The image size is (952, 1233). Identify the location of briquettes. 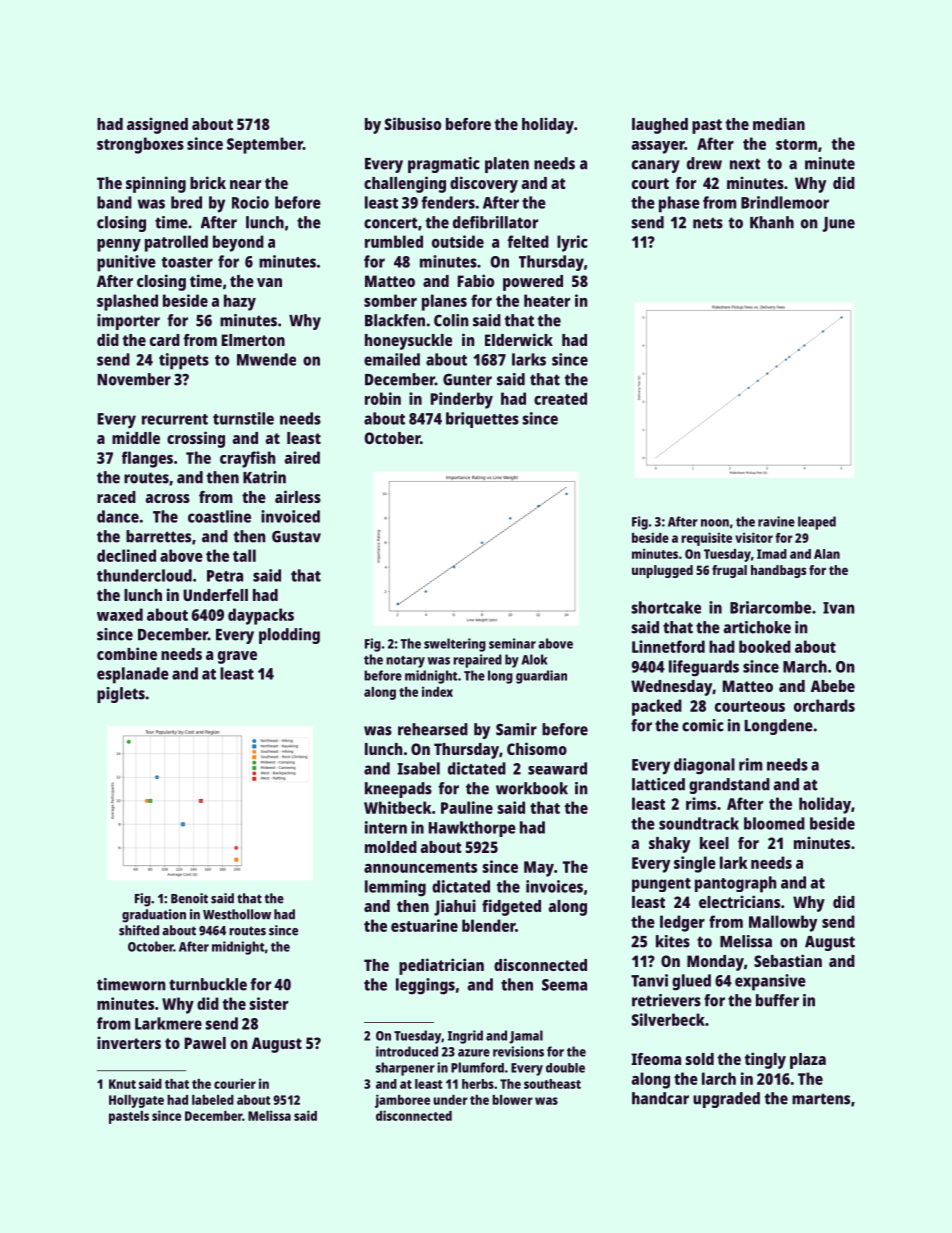
(482, 420).
